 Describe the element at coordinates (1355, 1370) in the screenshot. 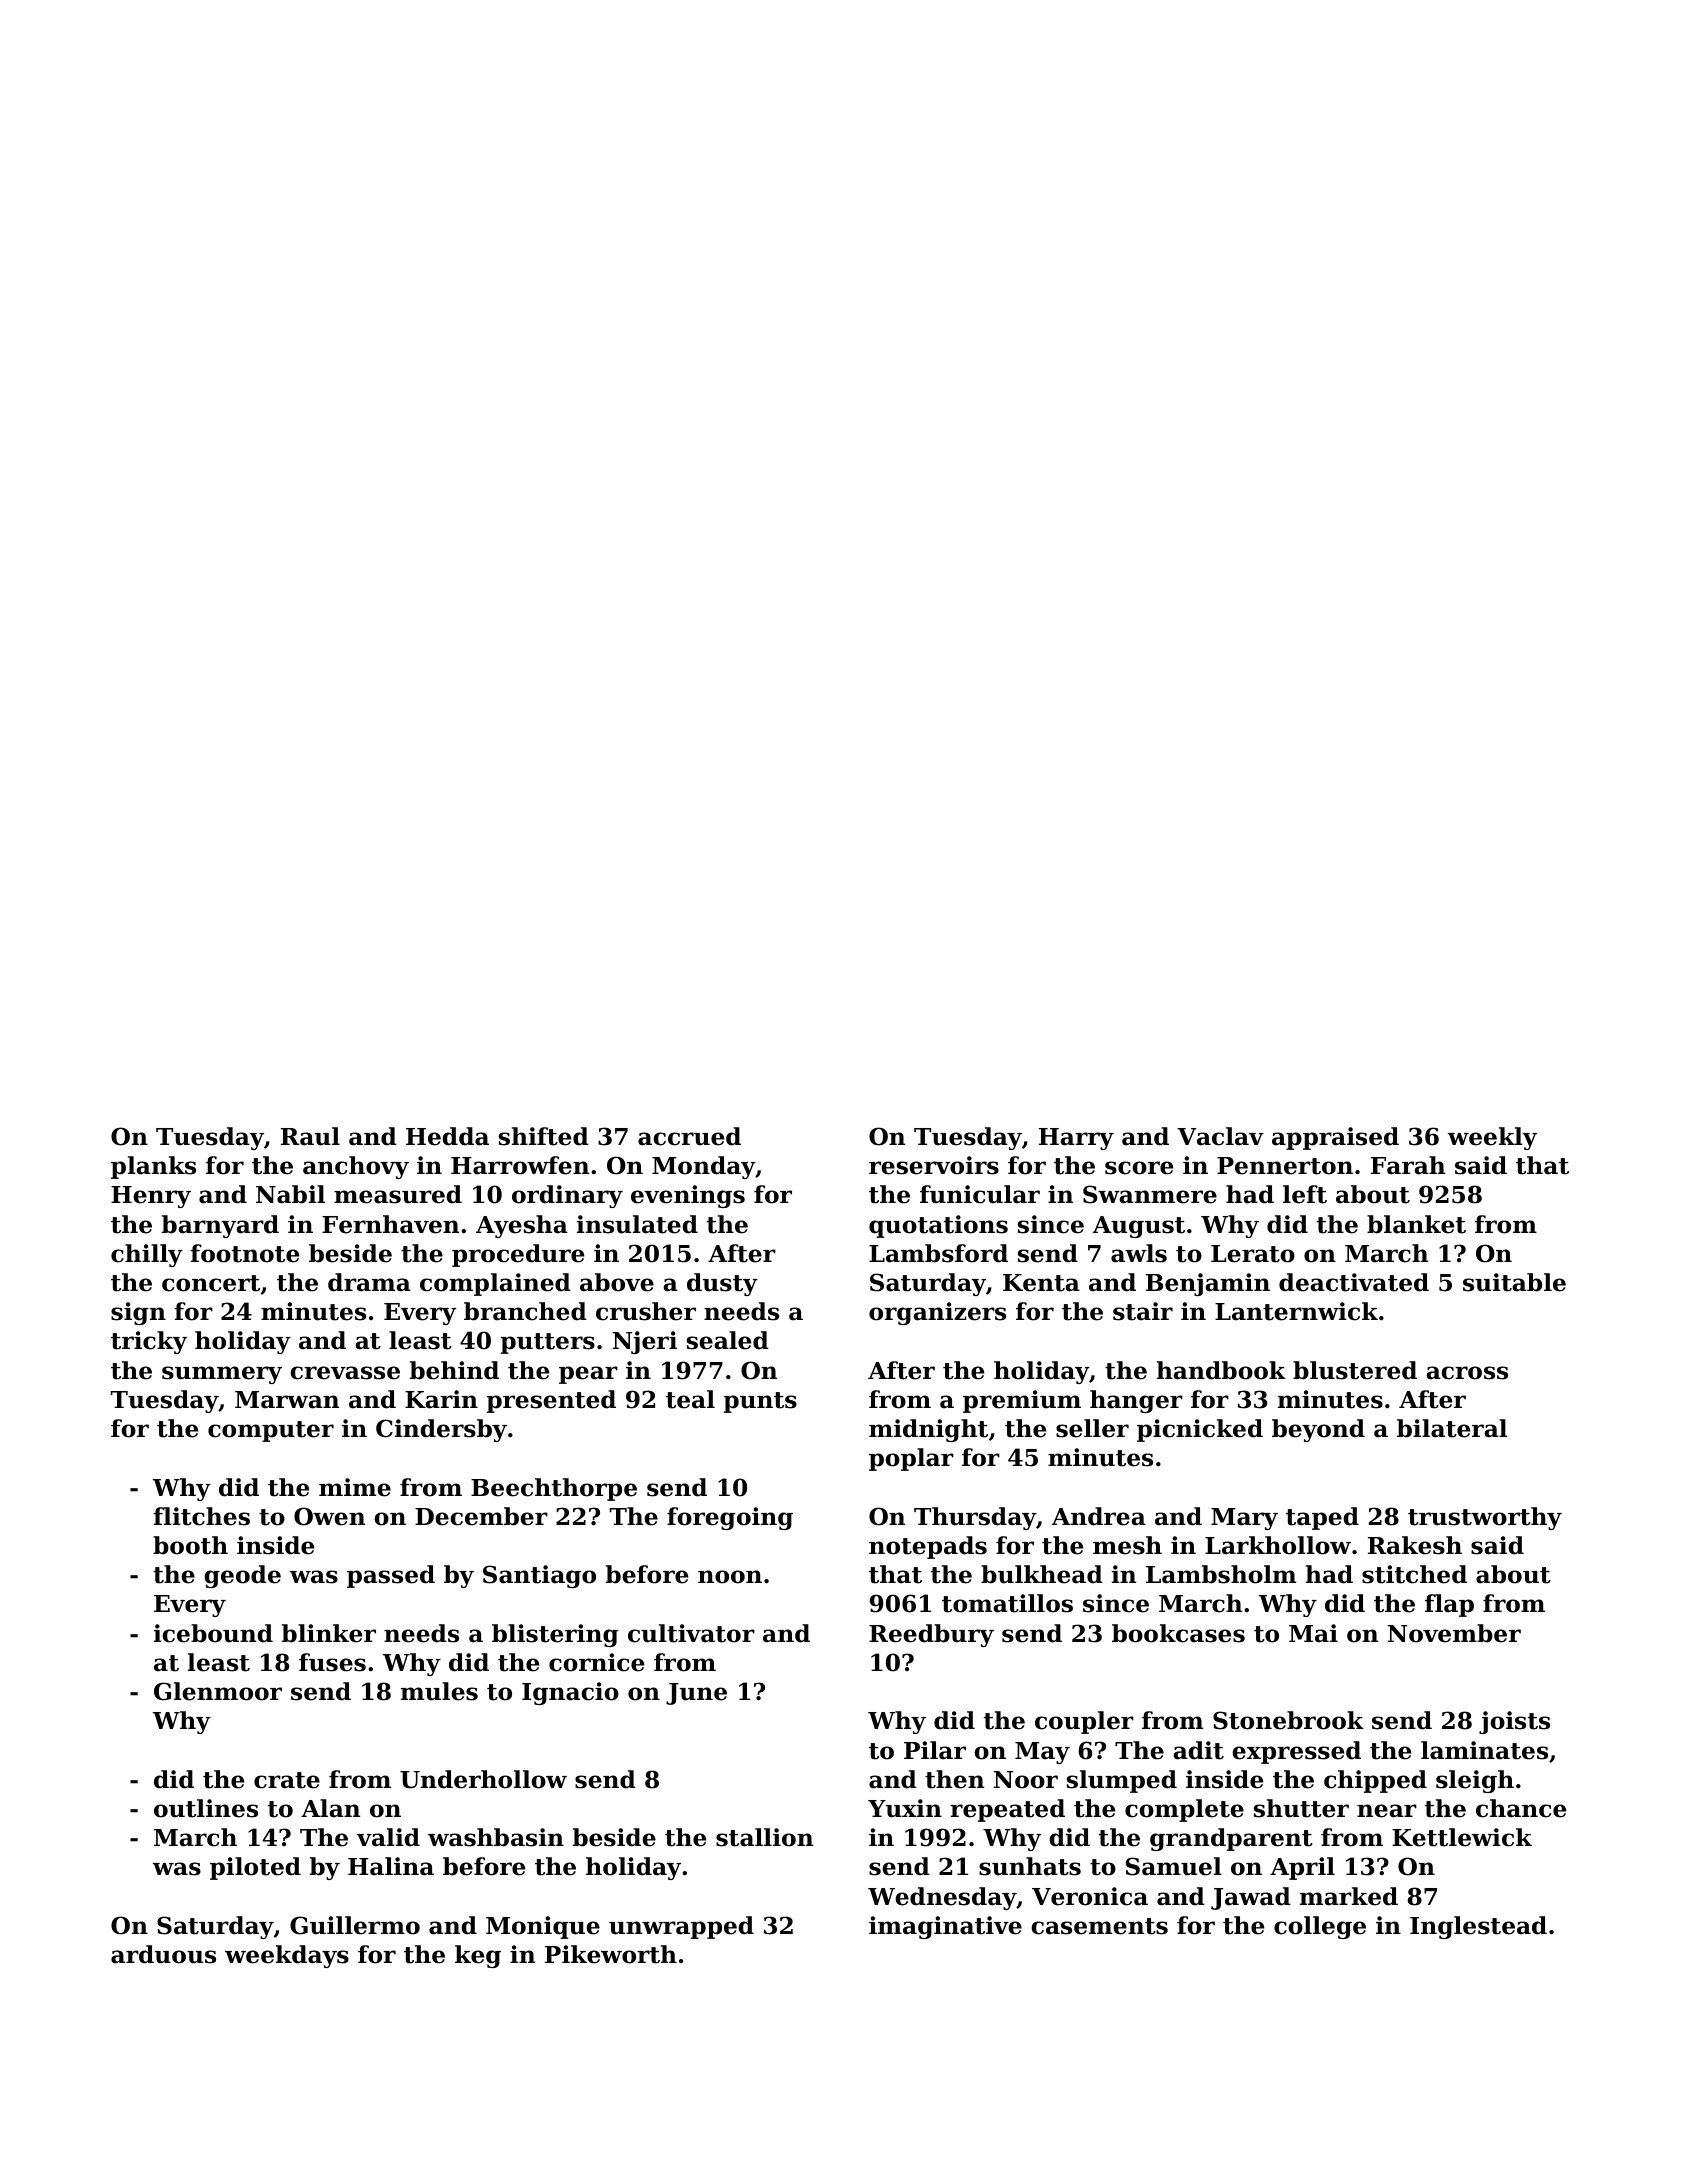

I see `blustered` at that location.
